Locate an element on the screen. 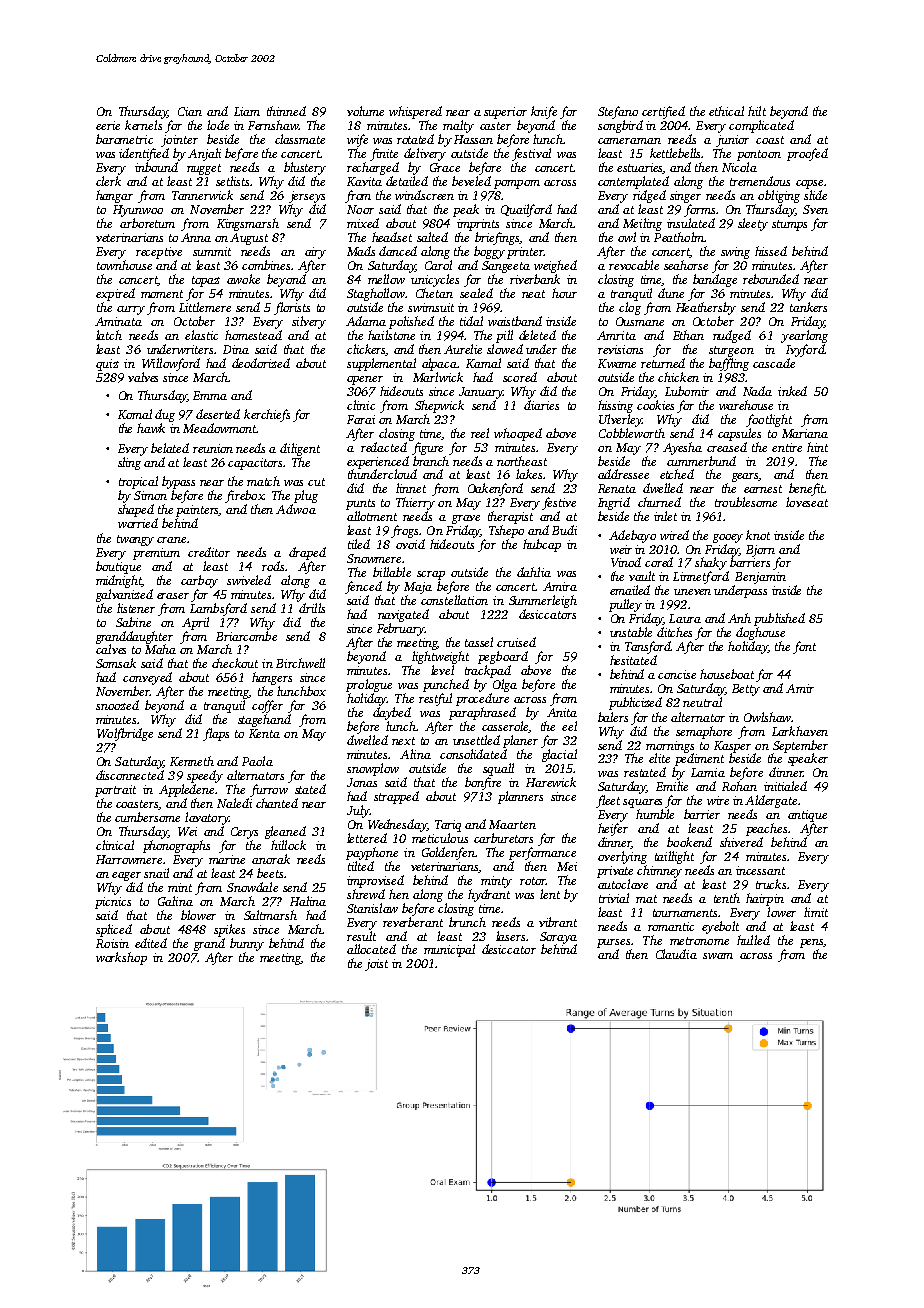 The image size is (924, 1308). municipal is located at coordinates (449, 950).
